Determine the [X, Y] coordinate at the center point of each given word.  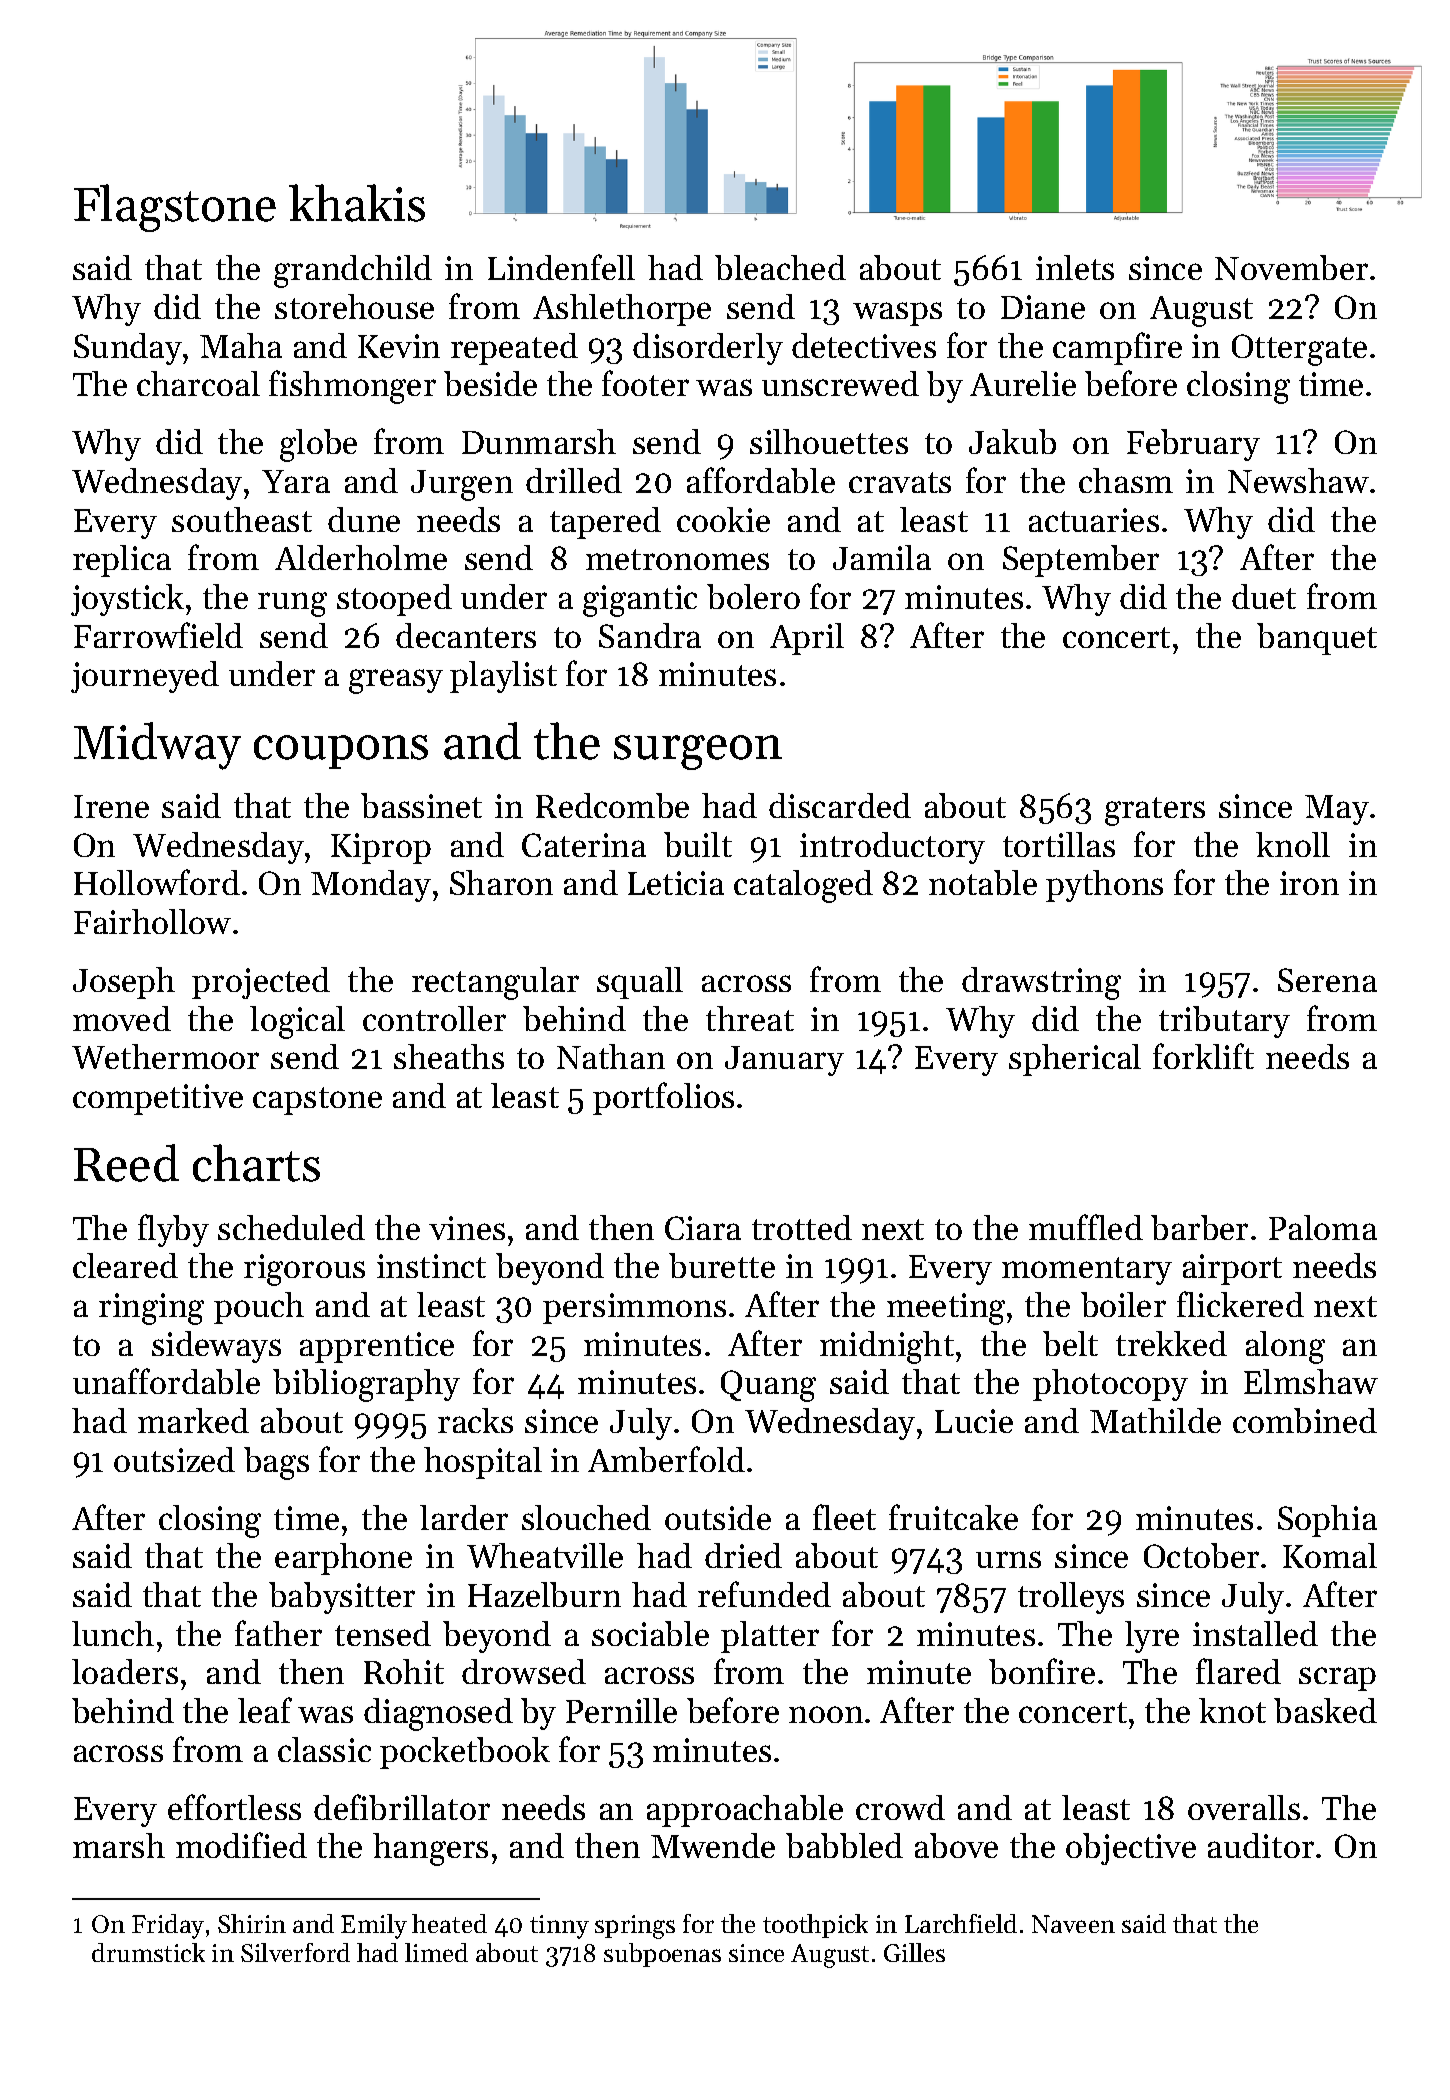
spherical [1075, 1060]
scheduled [291, 1227]
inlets [1075, 267]
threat [750, 1018]
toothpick [815, 1926]
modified [241, 1845]
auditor [1261, 1845]
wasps [897, 314]
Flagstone [175, 208]
